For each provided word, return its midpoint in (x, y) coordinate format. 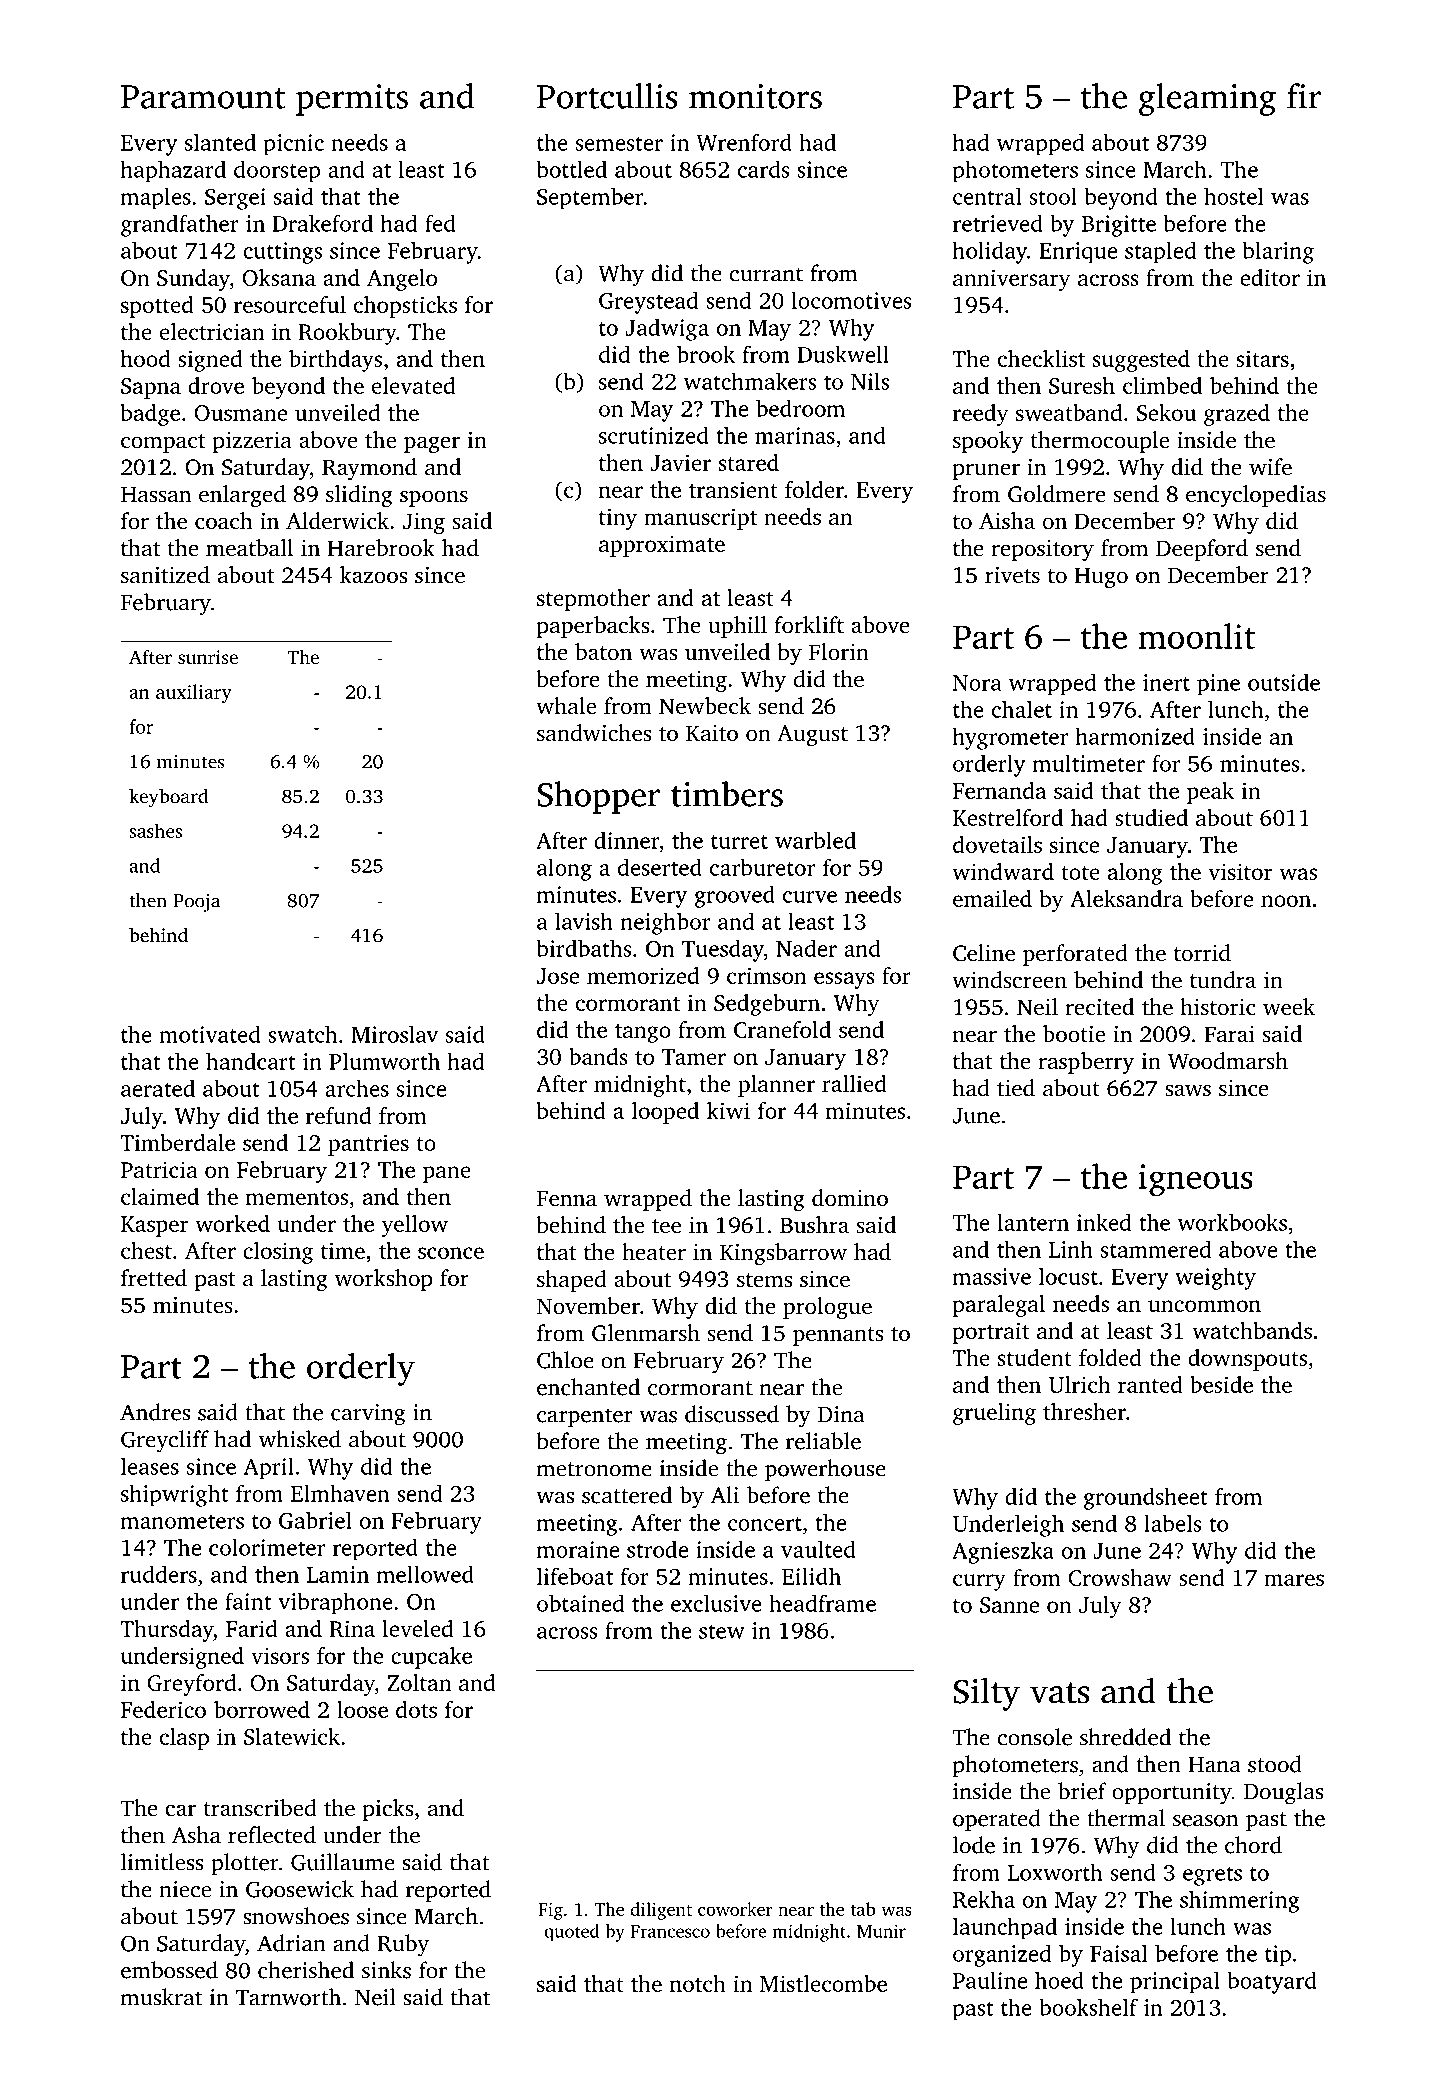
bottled (572, 169)
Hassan (156, 494)
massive (992, 1276)
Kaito (712, 733)
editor (1270, 277)
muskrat (161, 1997)
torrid (1202, 953)
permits (352, 100)
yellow (415, 1226)
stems (764, 1280)
